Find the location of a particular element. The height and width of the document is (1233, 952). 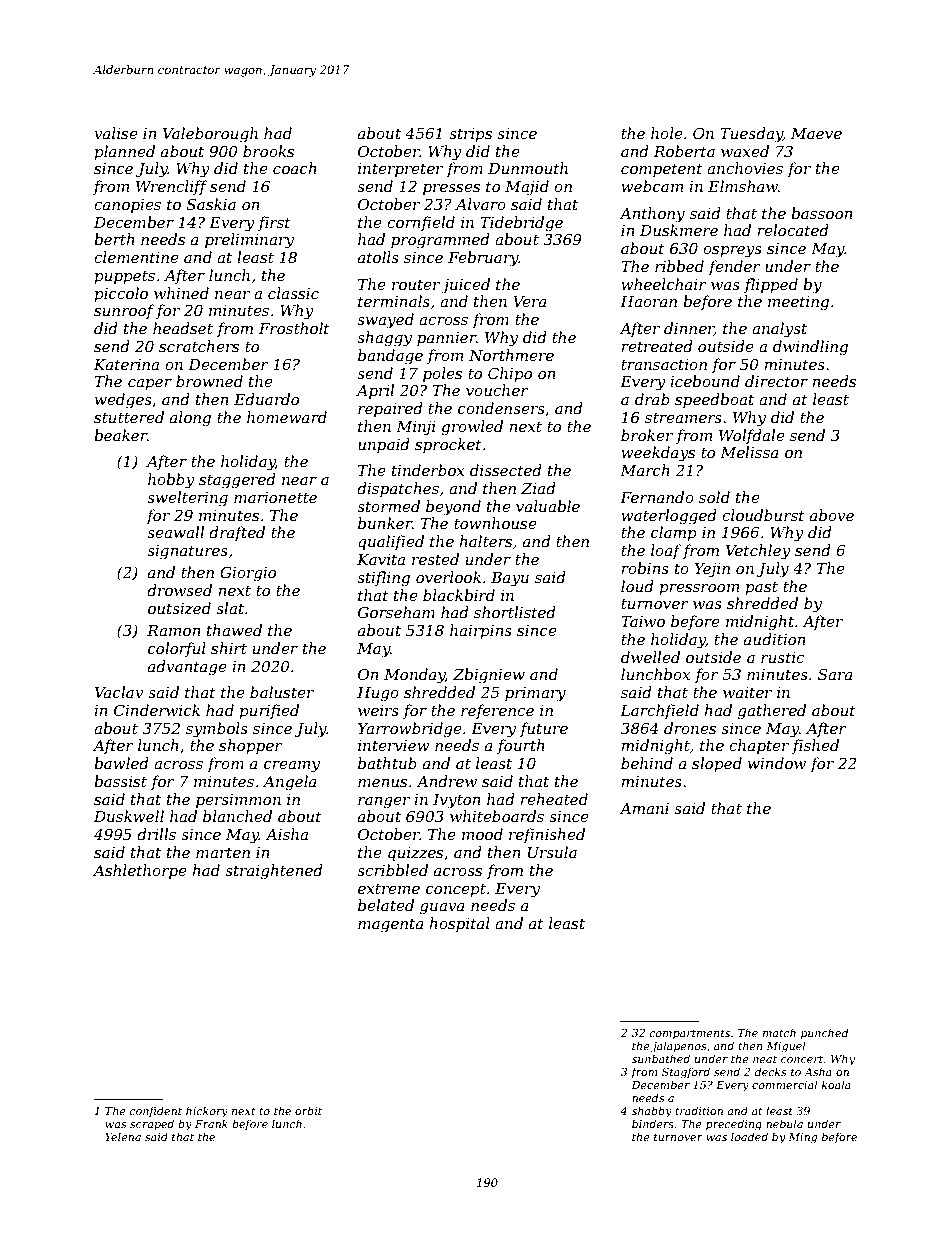

confident is located at coordinates (155, 1111).
